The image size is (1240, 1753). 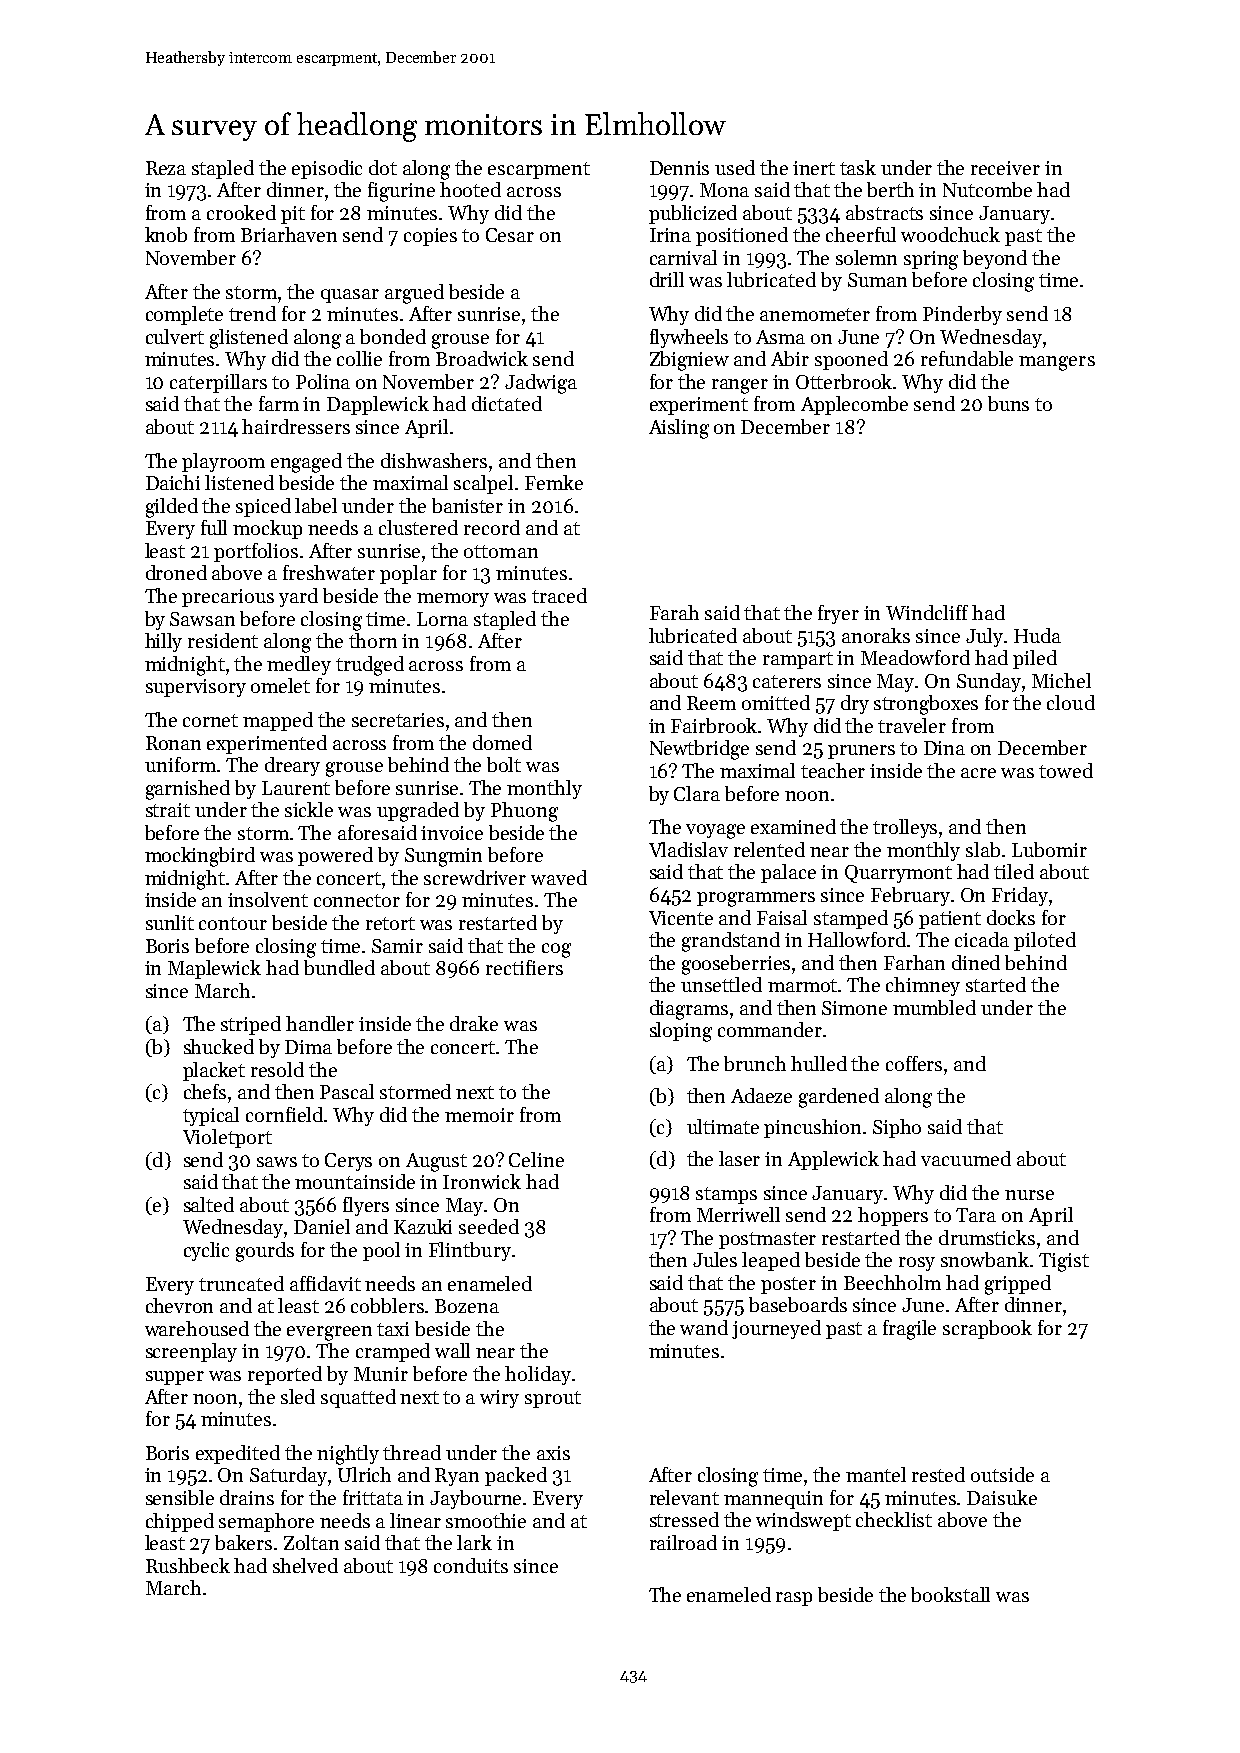 I want to click on Simone, so click(x=854, y=1008).
